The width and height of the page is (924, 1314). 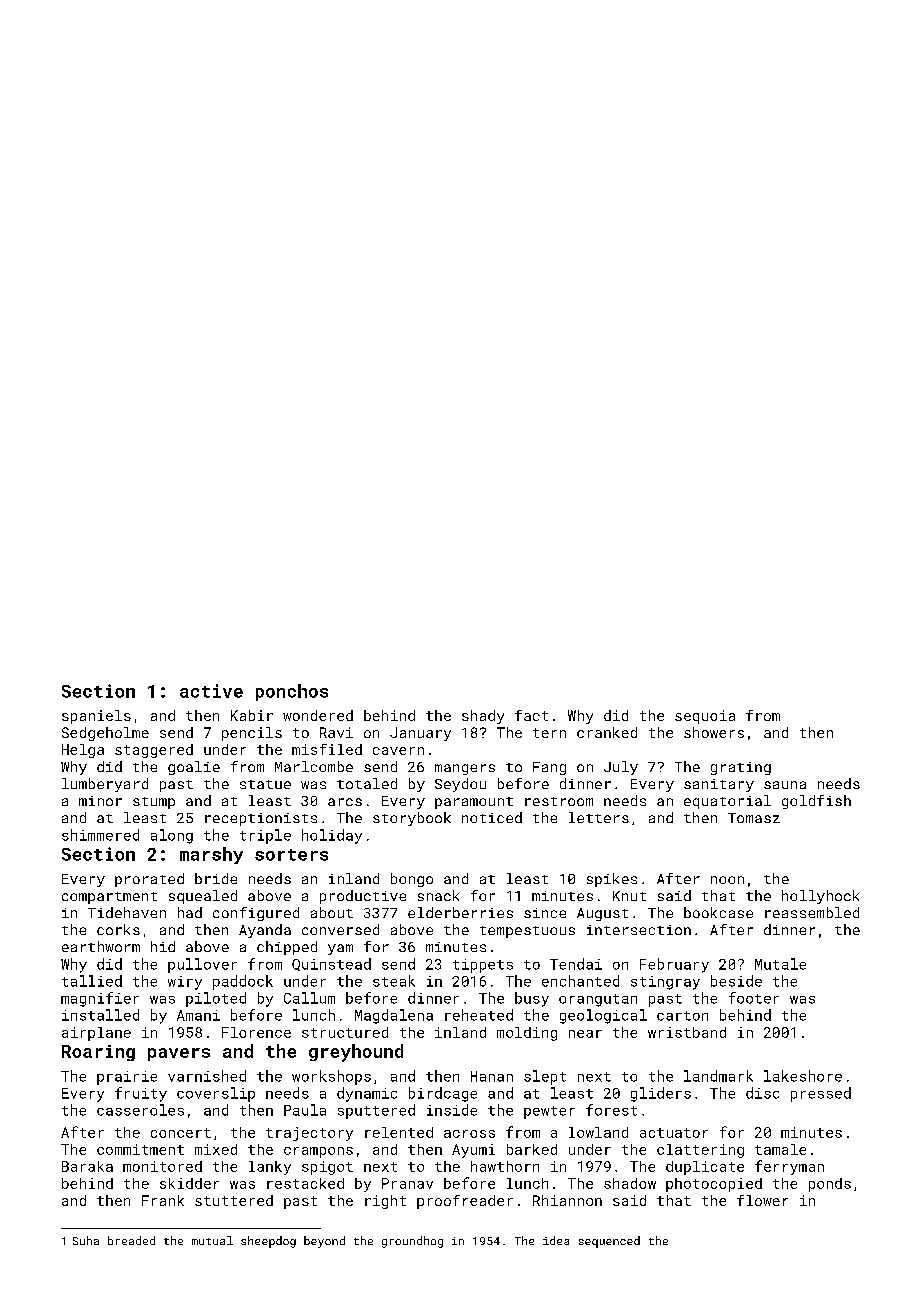 What do you see at coordinates (149, 880) in the page?
I see `prorated` at bounding box center [149, 880].
